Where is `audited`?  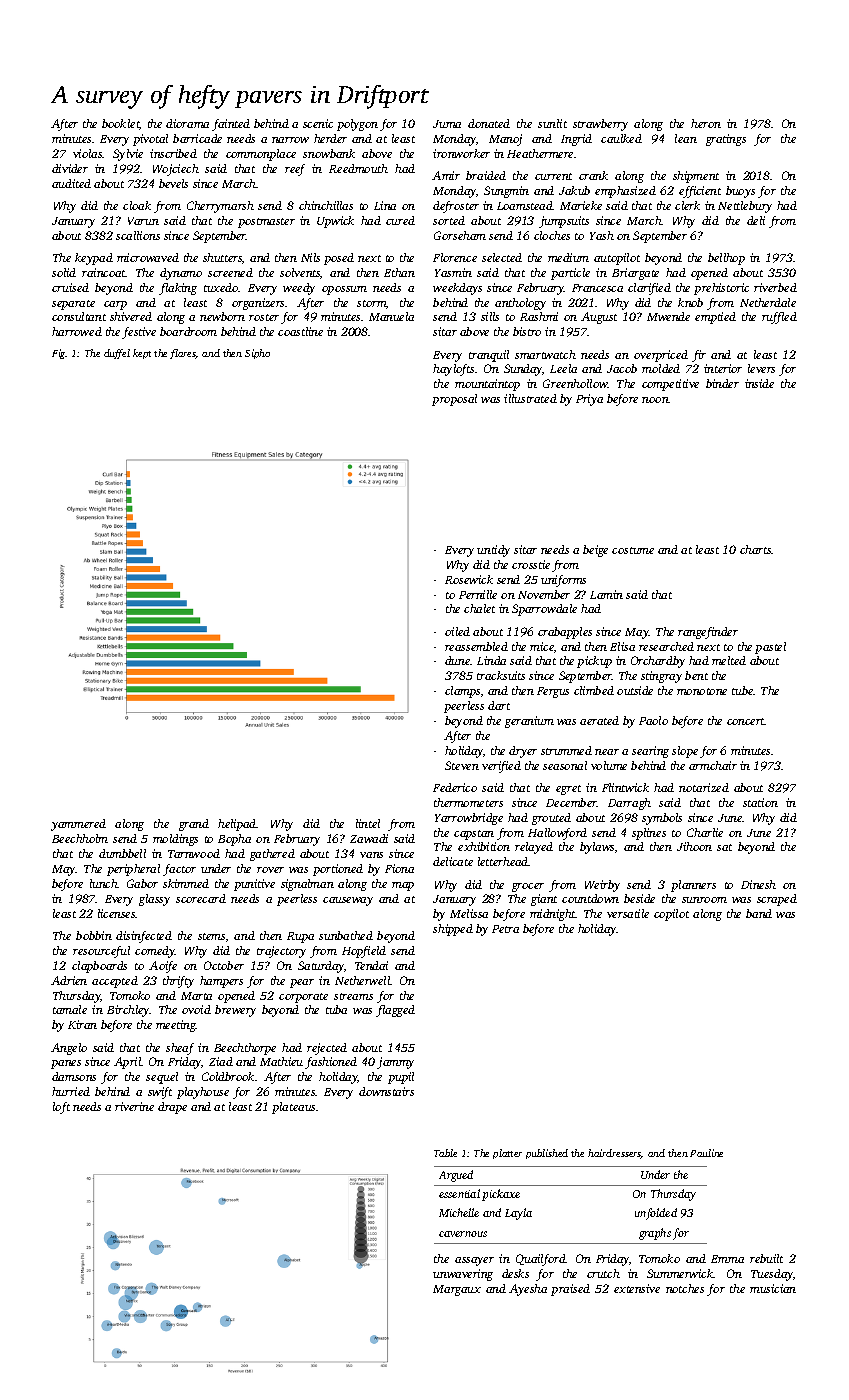
audited is located at coordinates (71, 183).
